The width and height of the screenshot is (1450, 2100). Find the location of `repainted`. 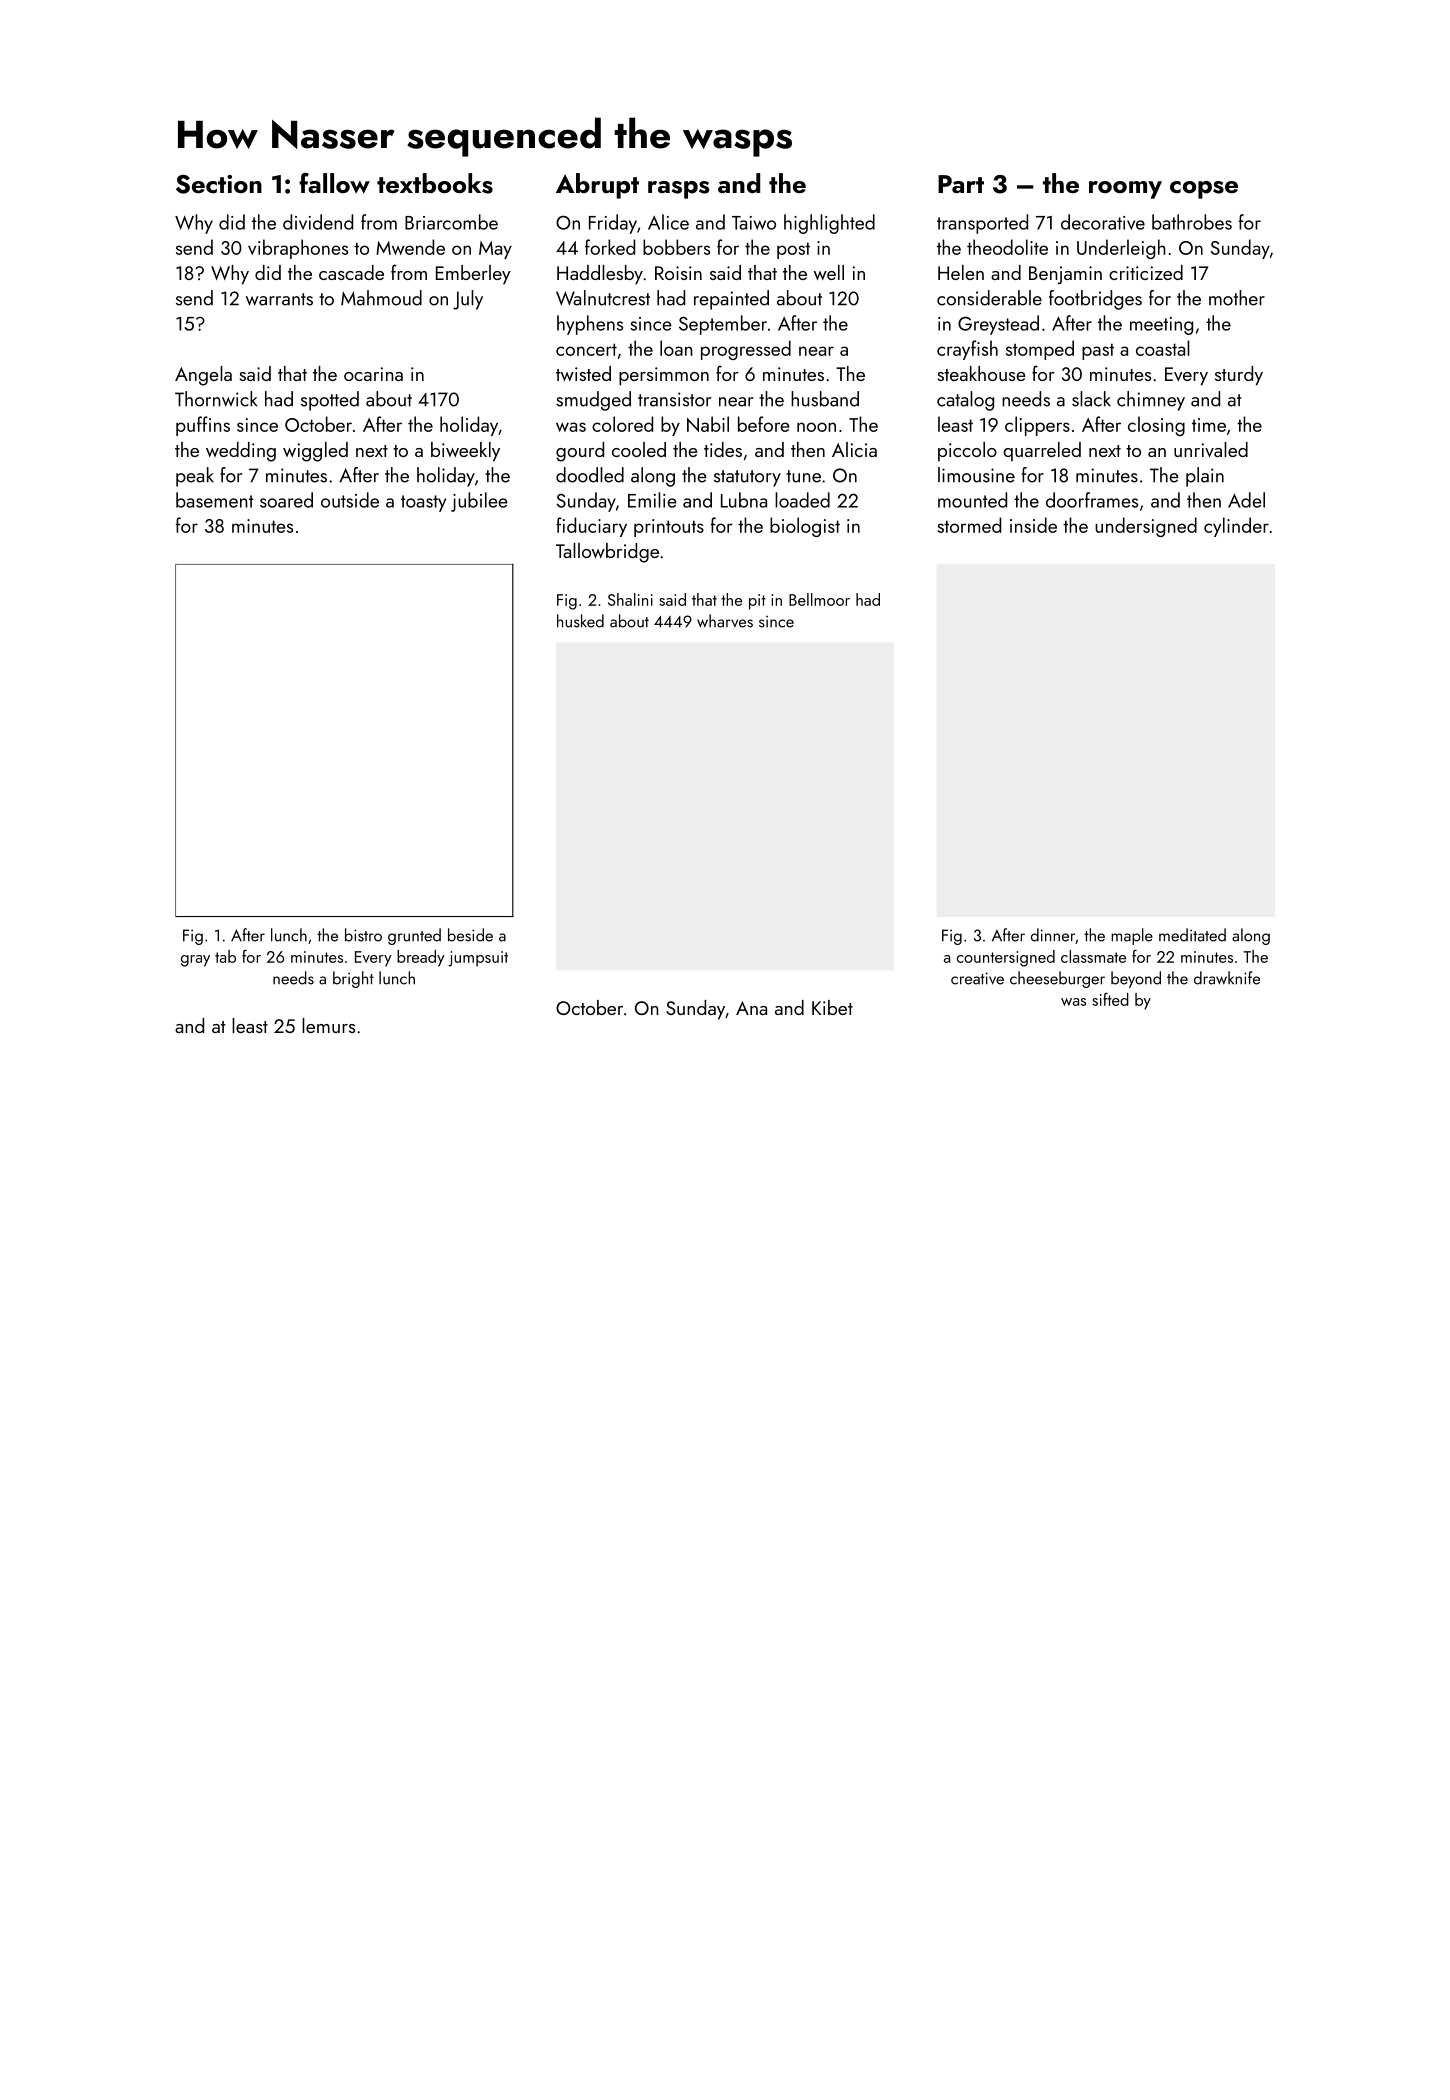

repainted is located at coordinates (731, 300).
